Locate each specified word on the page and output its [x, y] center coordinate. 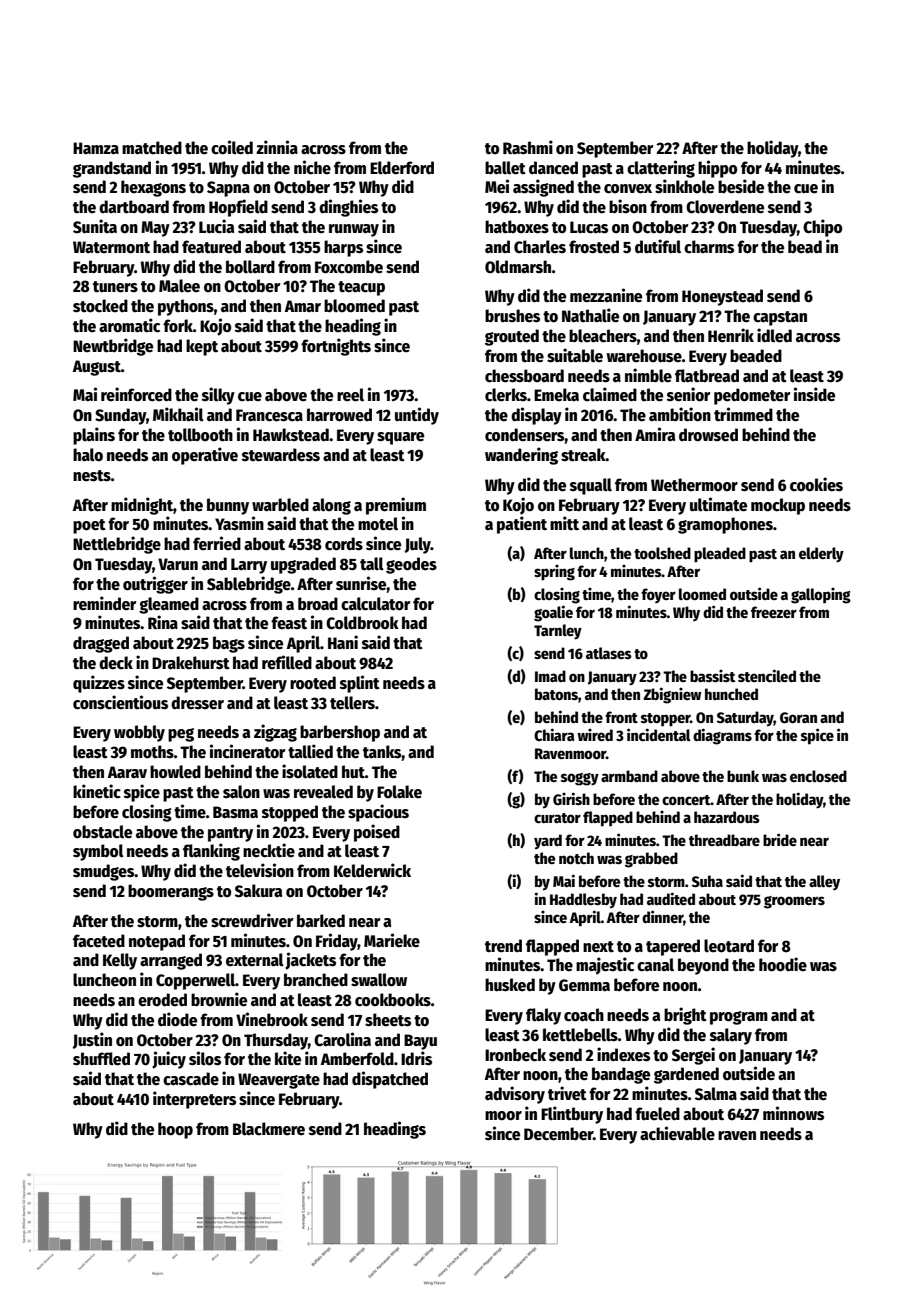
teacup [361, 288]
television [260, 870]
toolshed [662, 553]
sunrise [361, 583]
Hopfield [238, 208]
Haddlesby [583, 901]
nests [92, 476]
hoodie [783, 964]
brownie [219, 999]
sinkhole [684, 186]
